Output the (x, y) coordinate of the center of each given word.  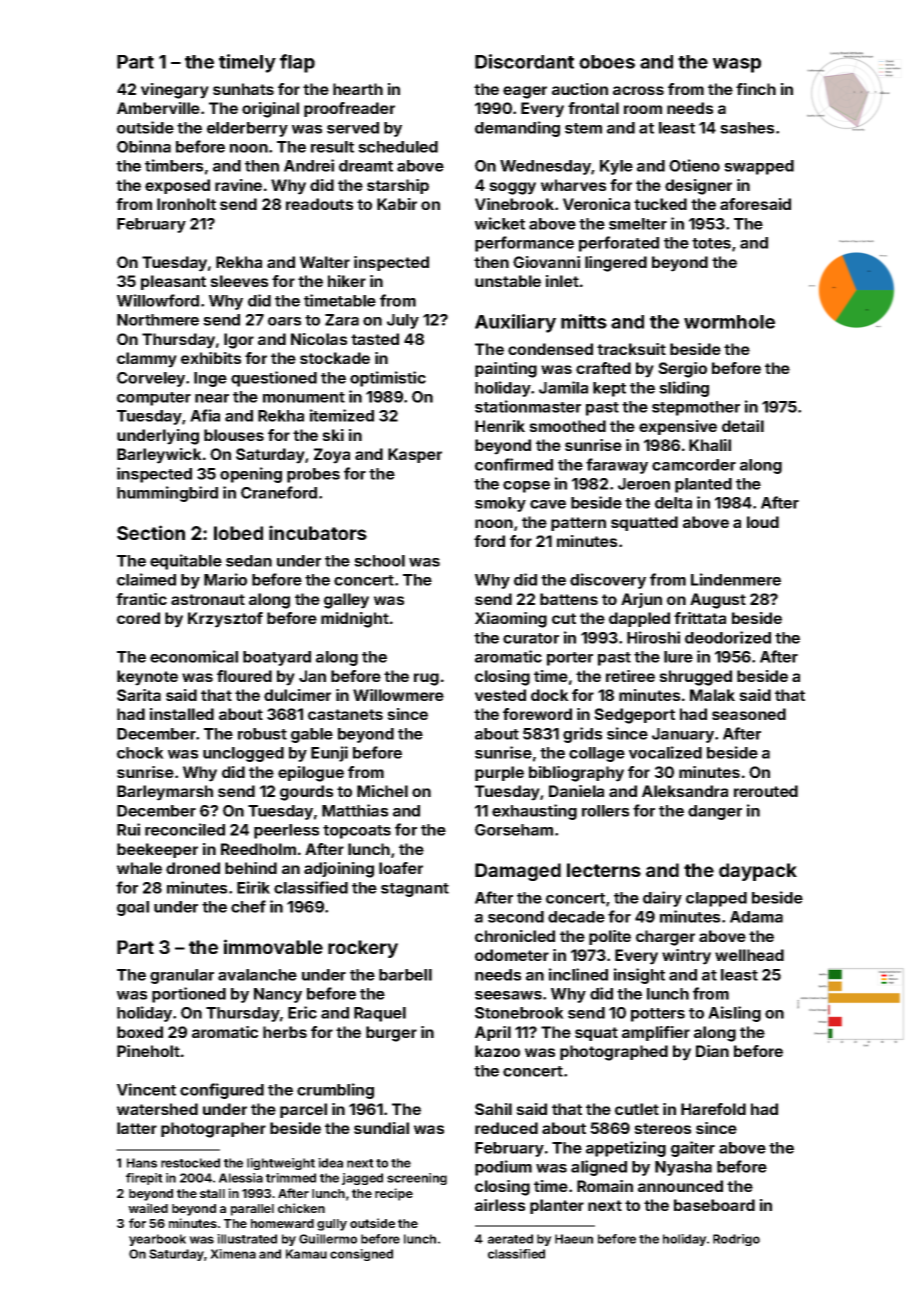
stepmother (696, 408)
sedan (249, 561)
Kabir (397, 204)
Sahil (493, 1109)
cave (548, 504)
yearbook (157, 1240)
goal (133, 908)
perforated (619, 244)
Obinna (144, 146)
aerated (510, 1239)
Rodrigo (736, 1240)
